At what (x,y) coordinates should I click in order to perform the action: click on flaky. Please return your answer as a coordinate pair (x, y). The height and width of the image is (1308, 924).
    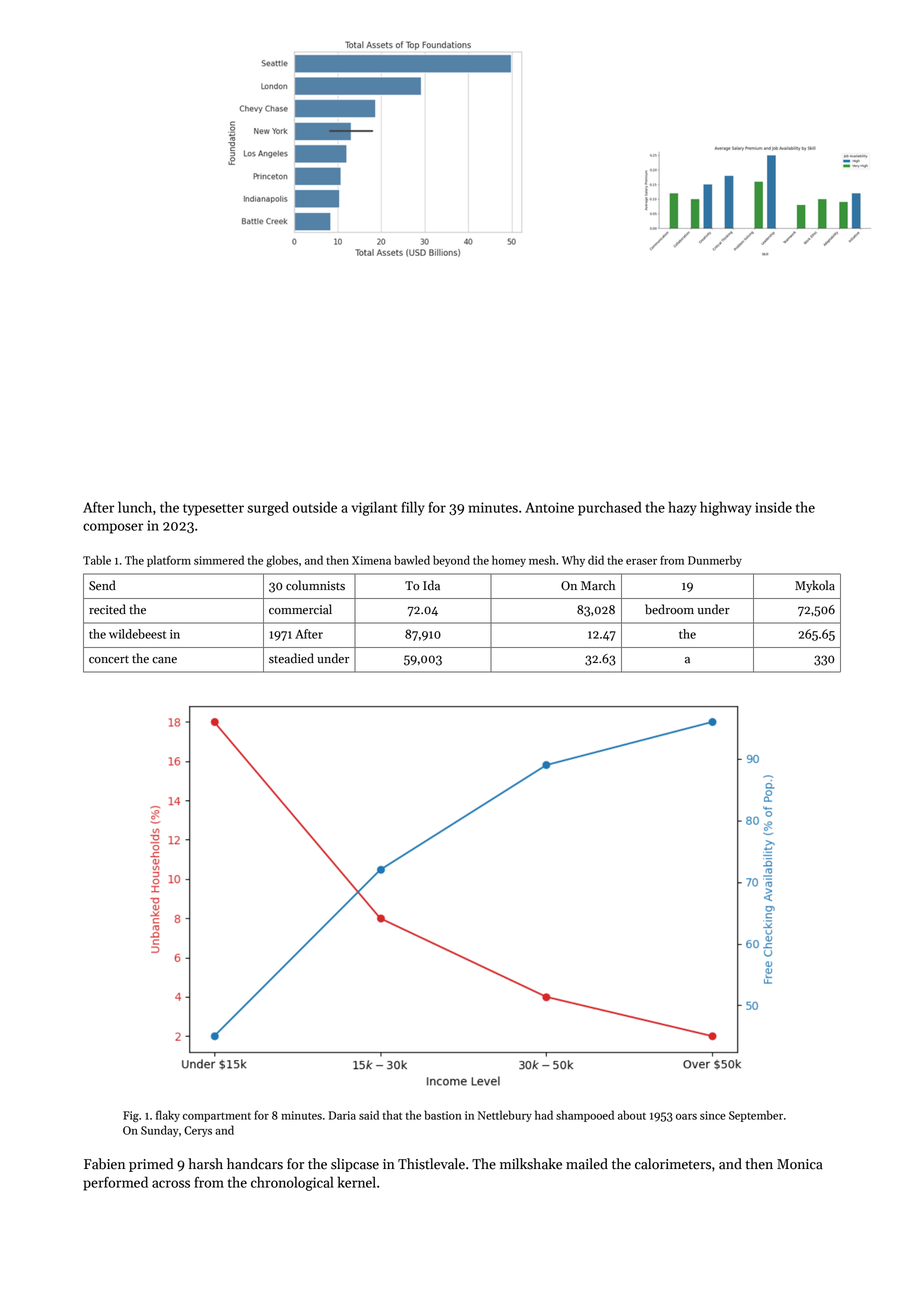
    Looking at the image, I should click on (168, 1116).
